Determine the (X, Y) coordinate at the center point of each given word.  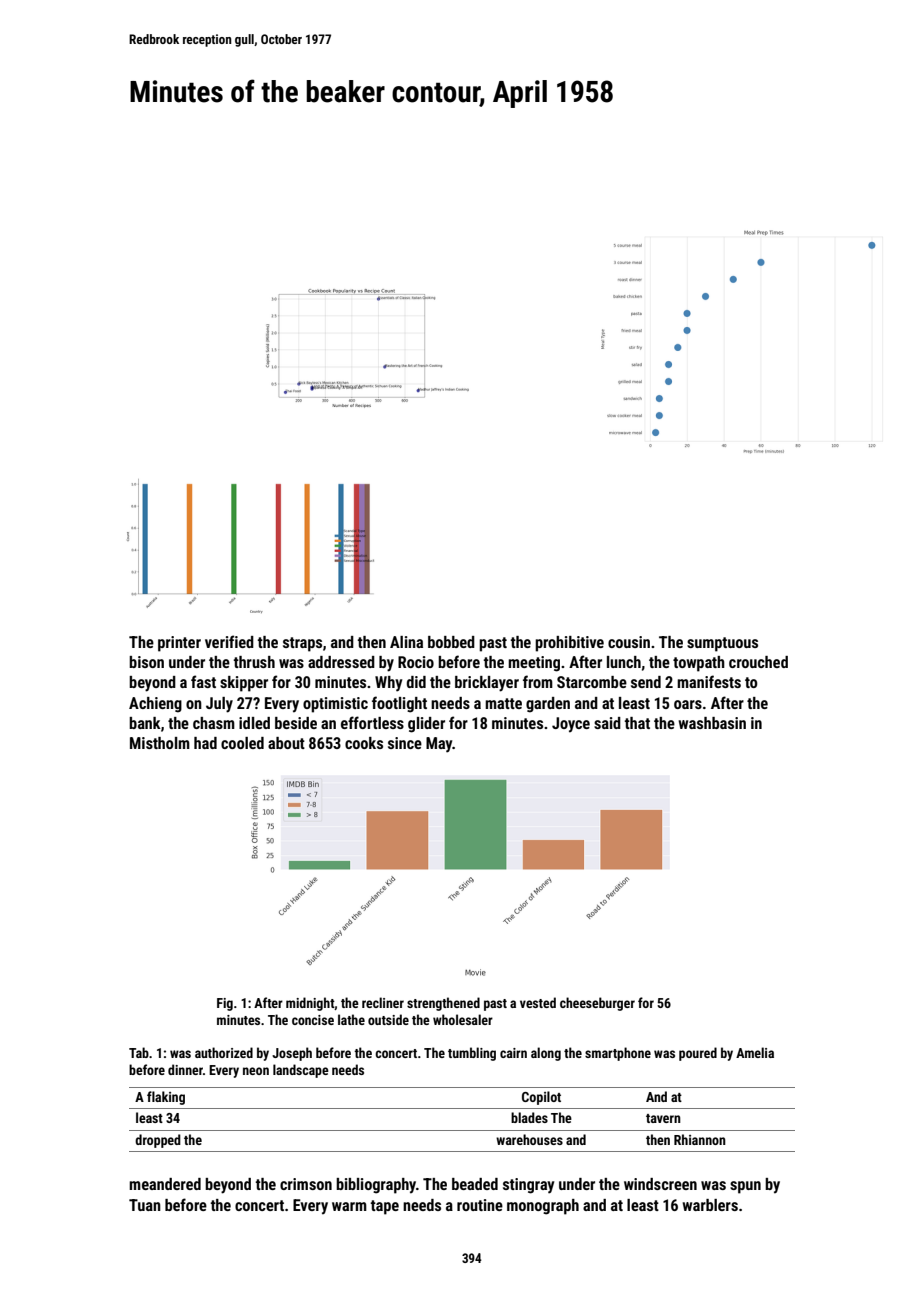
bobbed (451, 642)
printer (179, 644)
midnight (310, 1004)
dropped (158, 1141)
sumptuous (722, 644)
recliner (383, 1002)
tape (385, 1207)
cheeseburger (597, 1004)
